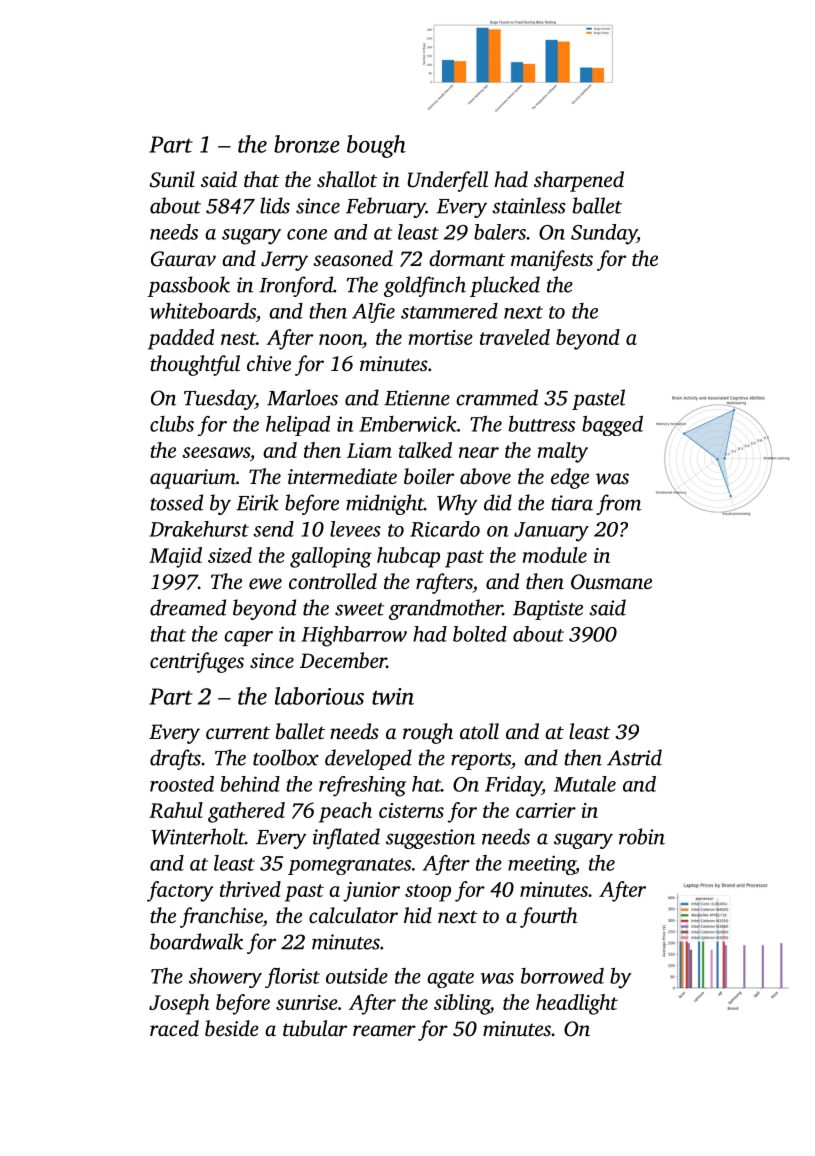 This screenshot has width=815, height=1156. I want to click on manifests, so click(552, 260).
